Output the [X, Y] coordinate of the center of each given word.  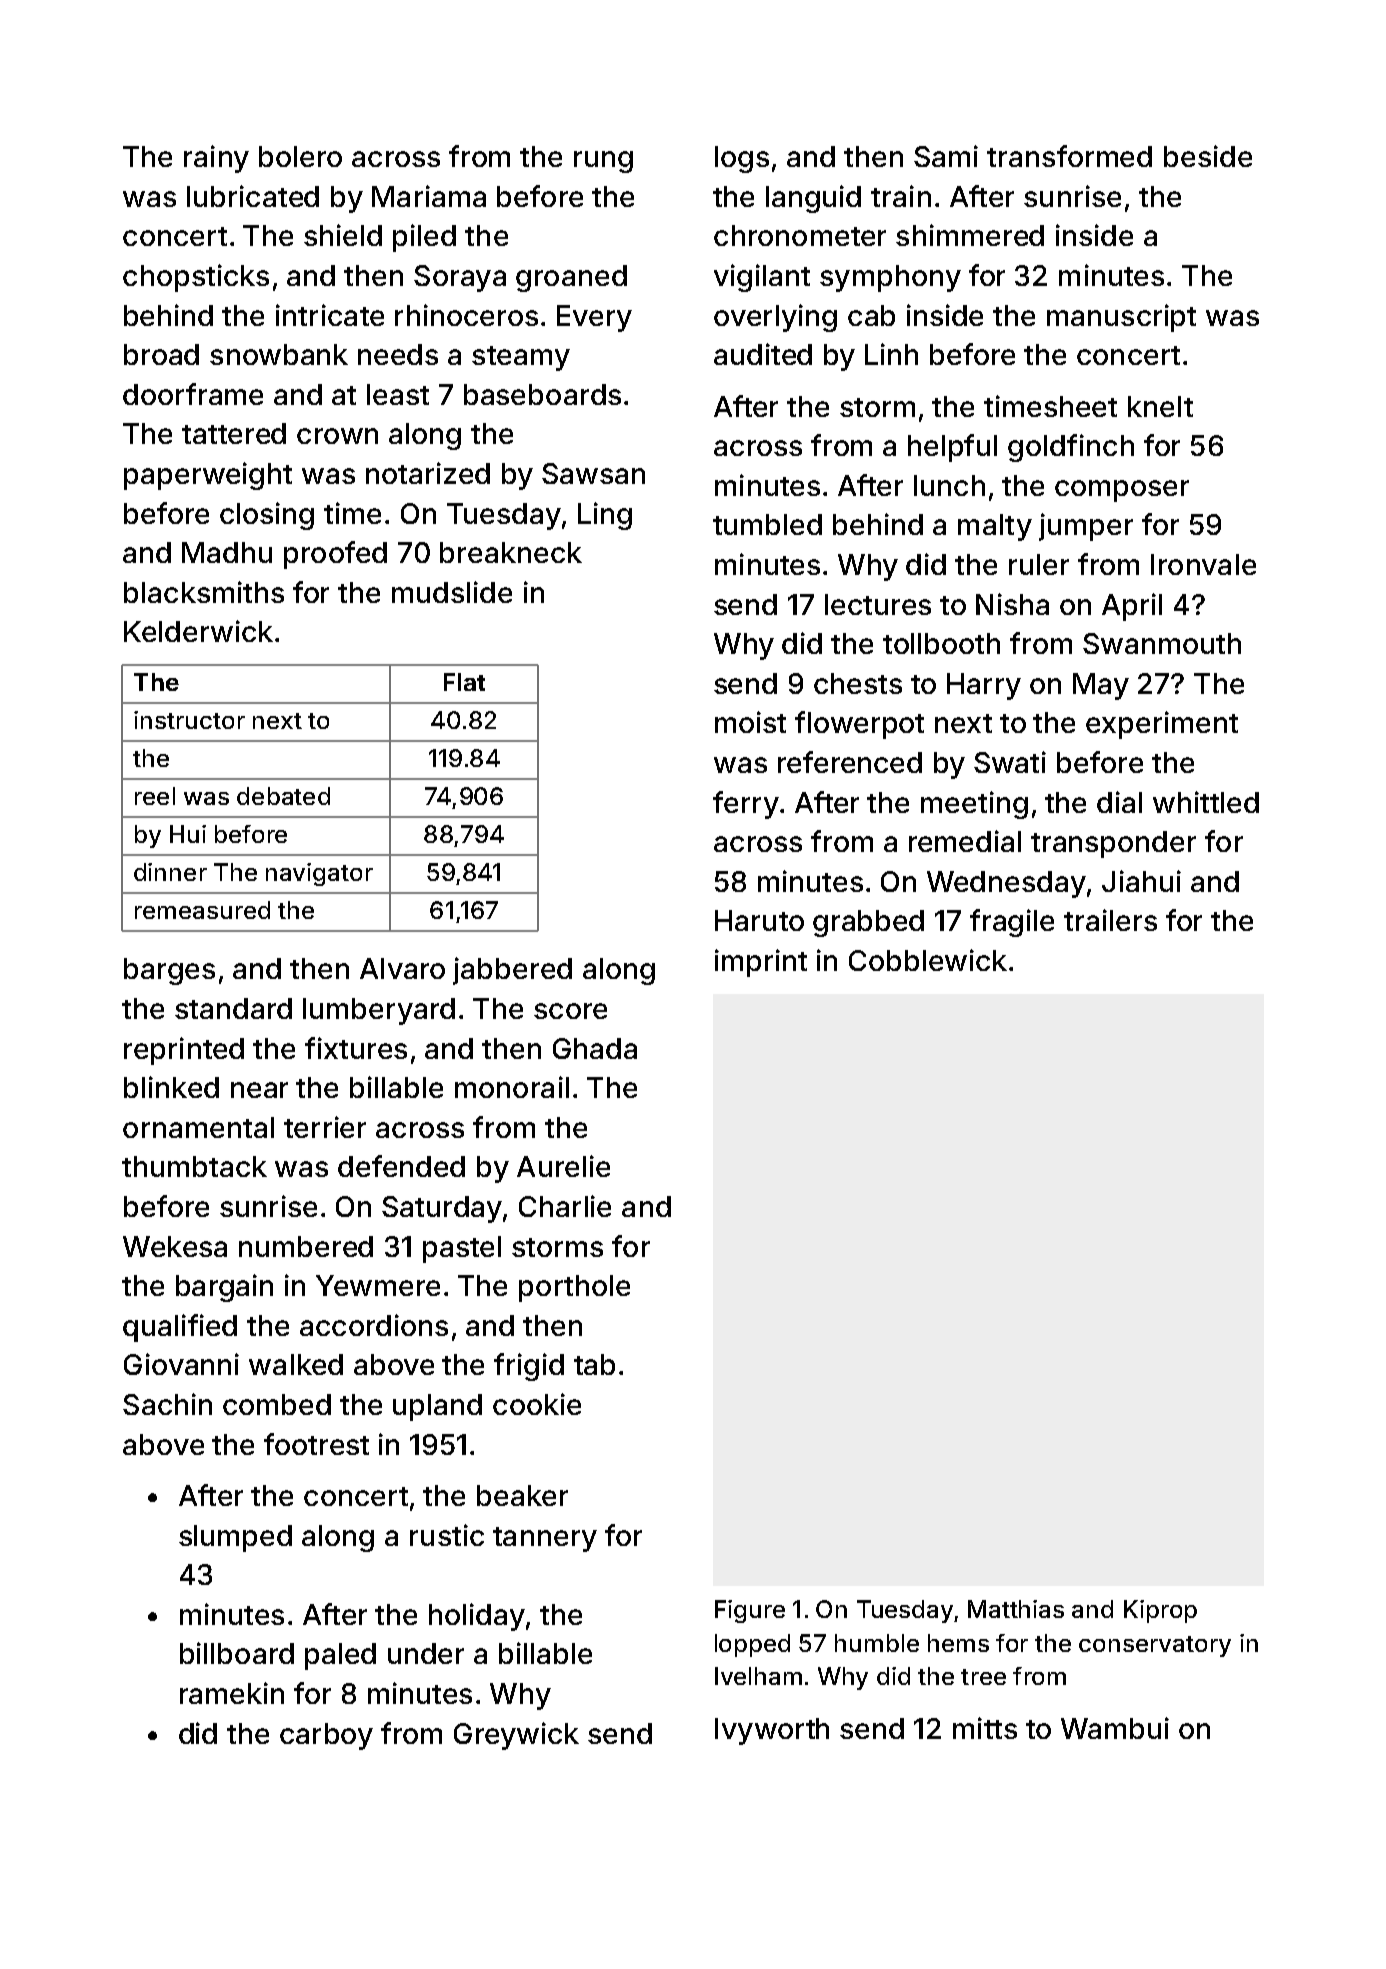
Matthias [1016, 1609]
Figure [750, 1611]
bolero [300, 156]
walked [296, 1364]
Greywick [516, 1736]
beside [1208, 156]
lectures [878, 604]
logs [742, 159]
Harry [984, 686]
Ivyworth [772, 1731]
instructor [189, 720]
